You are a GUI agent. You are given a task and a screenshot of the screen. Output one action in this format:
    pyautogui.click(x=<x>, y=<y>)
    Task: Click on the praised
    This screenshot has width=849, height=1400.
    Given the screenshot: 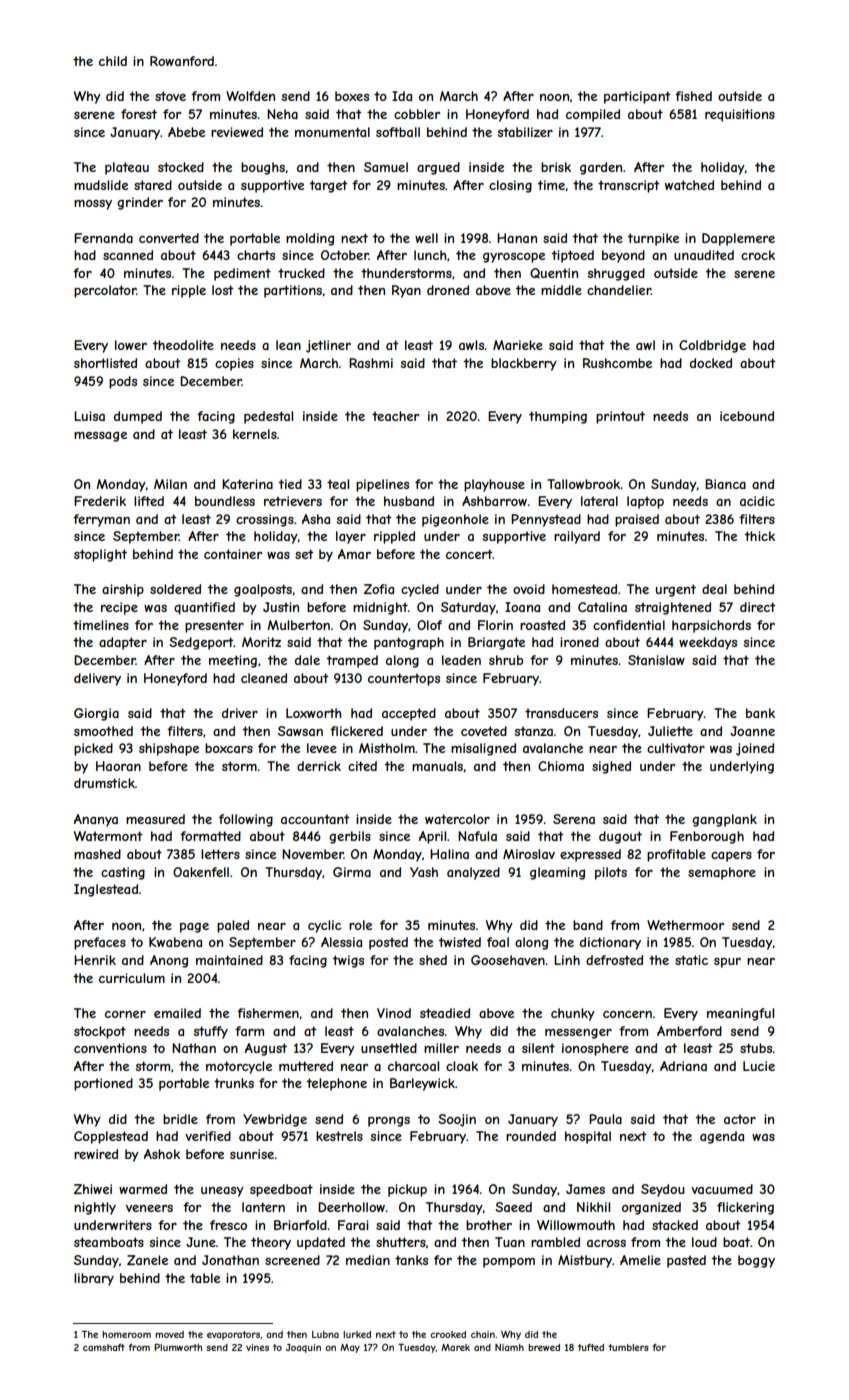 What is the action you would take?
    pyautogui.click(x=637, y=520)
